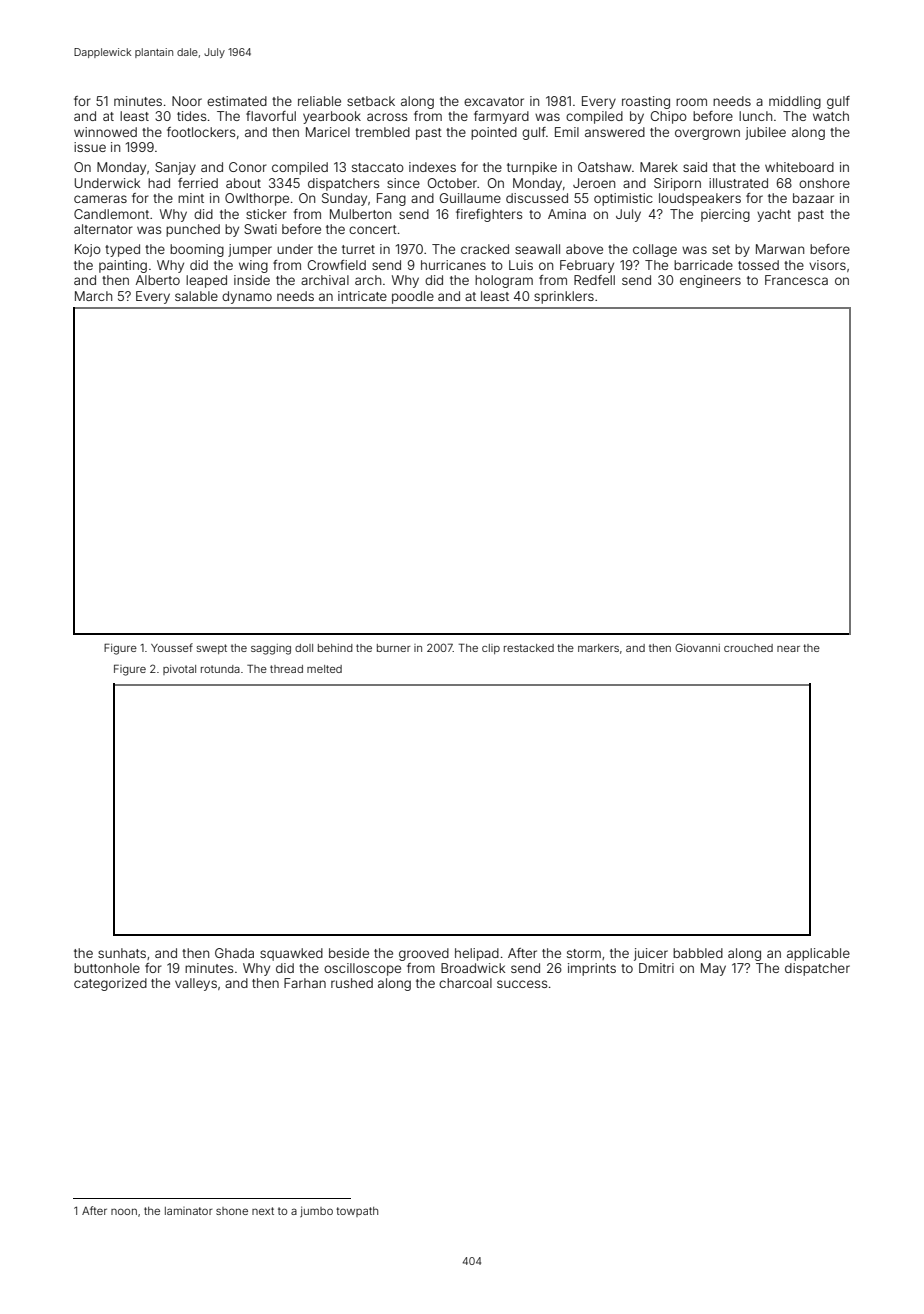 The height and width of the page is (1314, 924). Describe the element at coordinates (473, 968) in the page. I see `Broadwick` at that location.
